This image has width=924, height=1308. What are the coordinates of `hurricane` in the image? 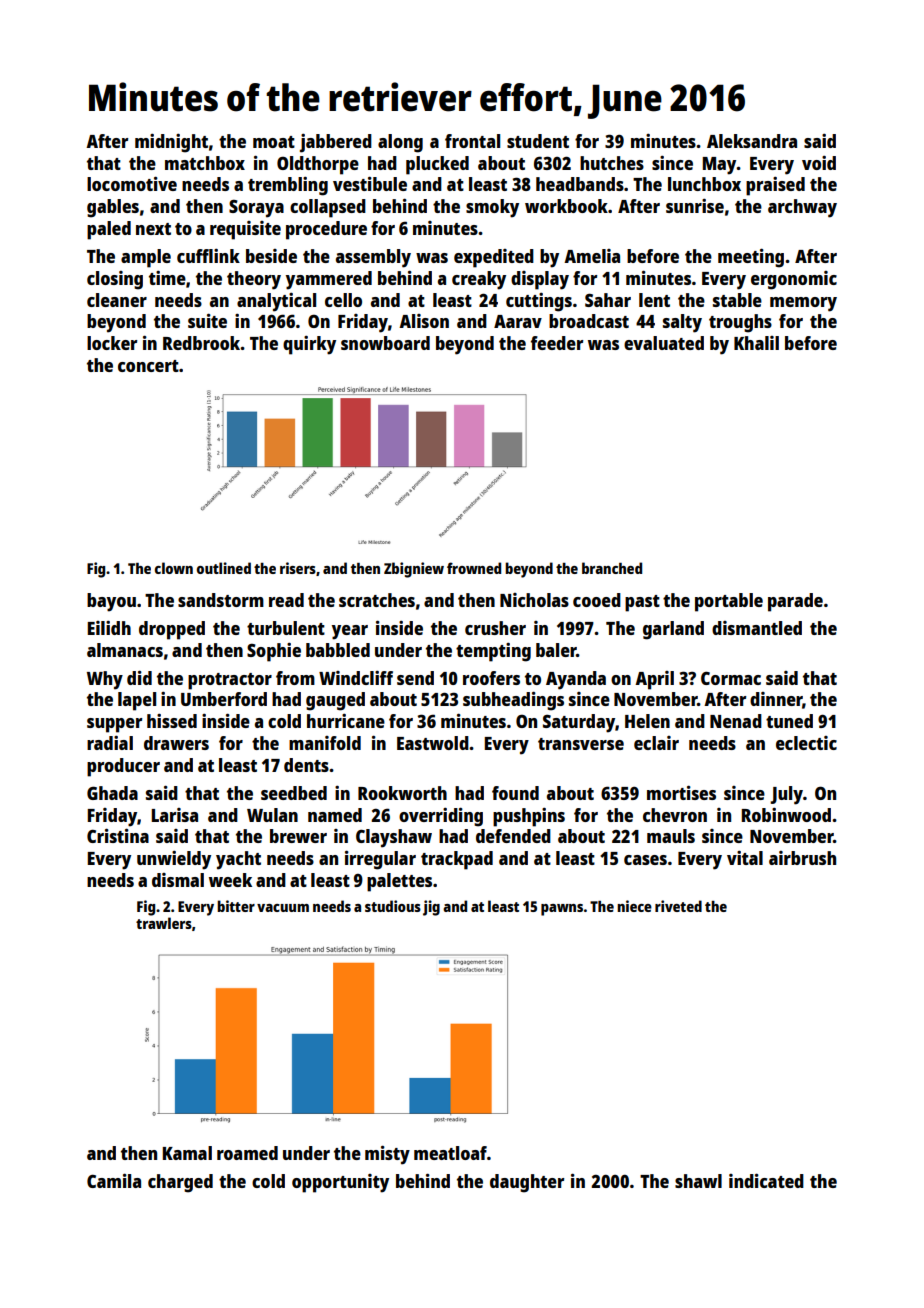 It's located at (346, 721).
